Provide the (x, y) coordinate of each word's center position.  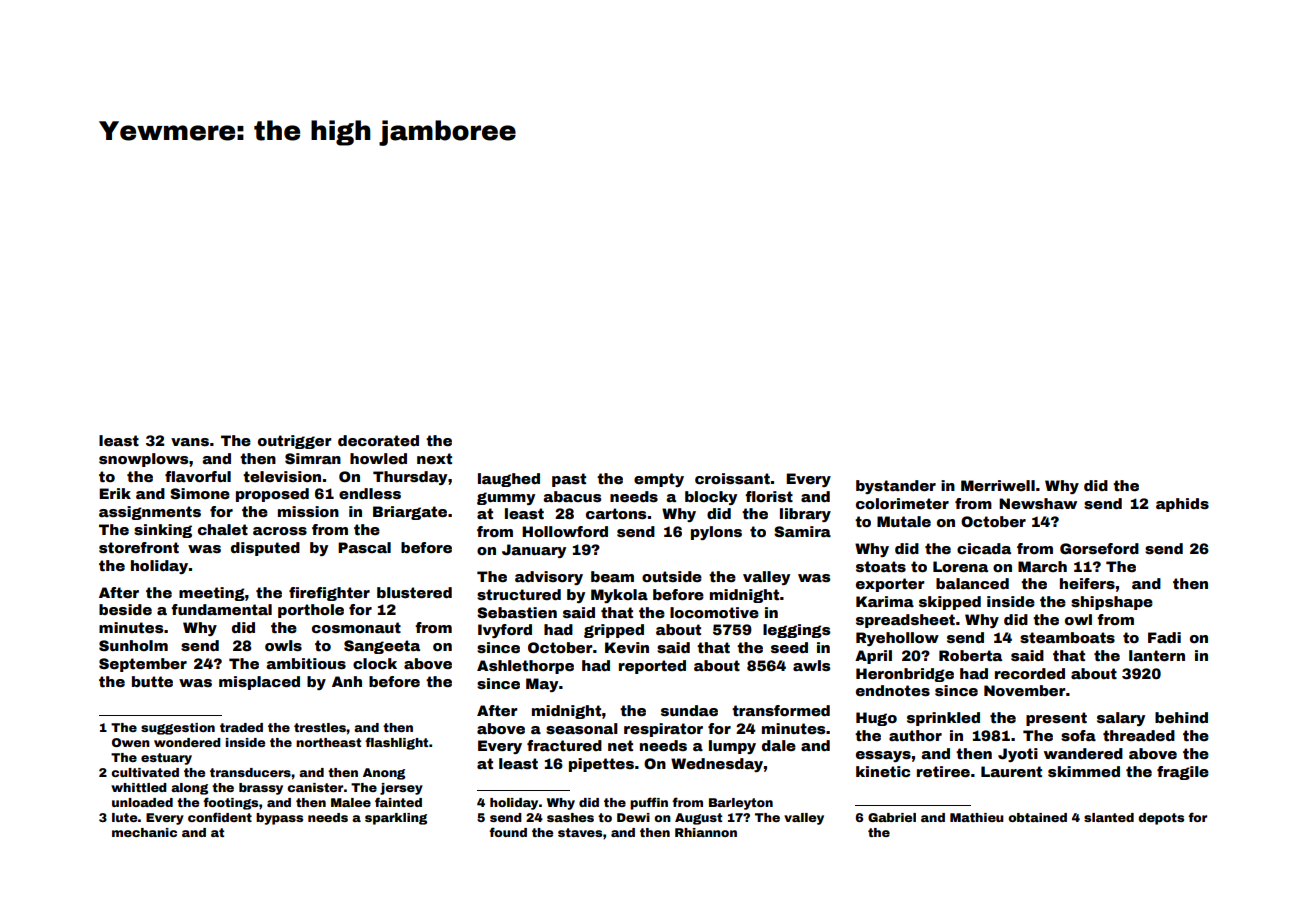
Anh (347, 681)
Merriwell (998, 485)
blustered (414, 592)
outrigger (295, 442)
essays (883, 756)
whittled (139, 787)
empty (659, 480)
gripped (614, 631)
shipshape (1112, 603)
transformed (781, 710)
